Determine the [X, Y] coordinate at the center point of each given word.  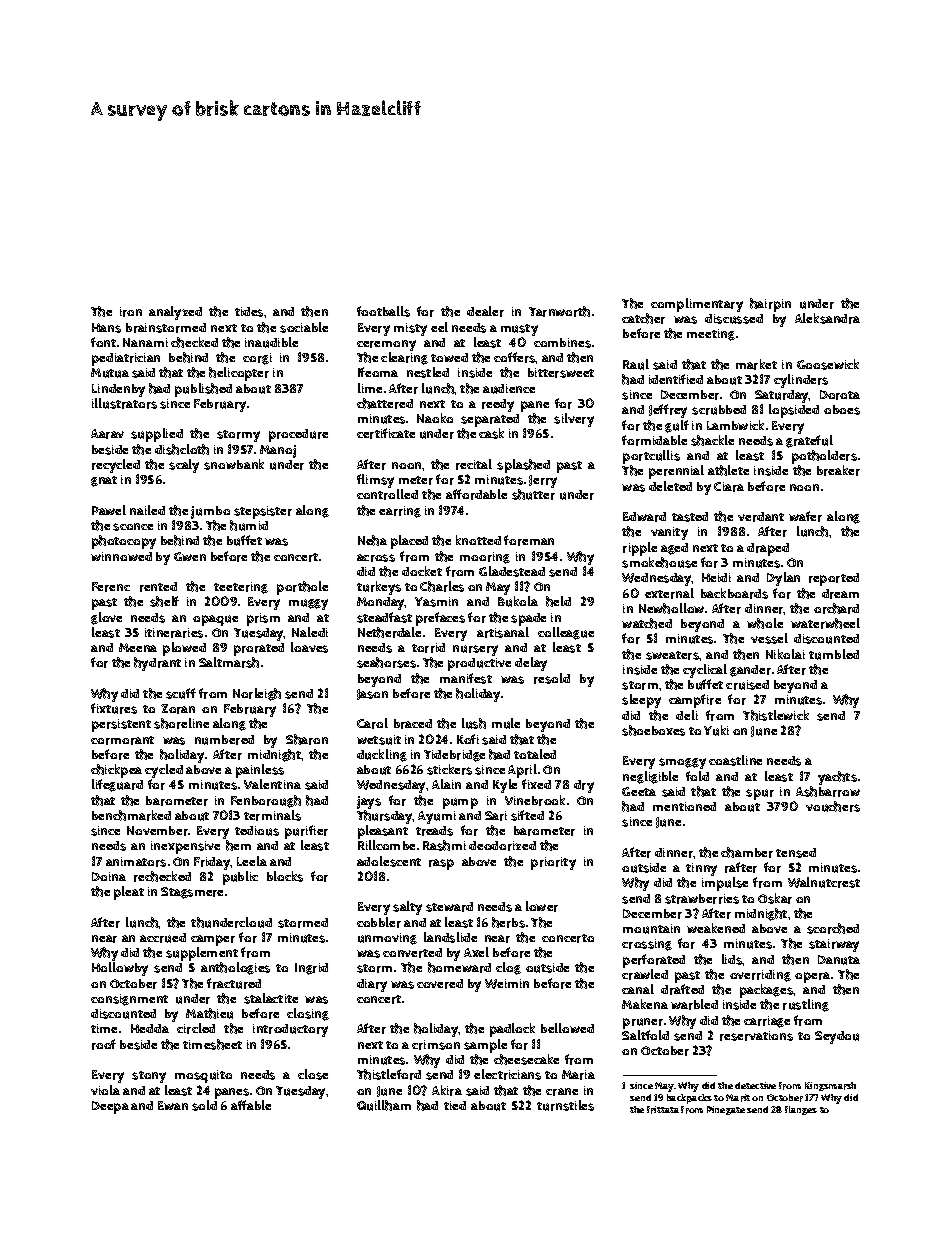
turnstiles [565, 1105]
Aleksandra [827, 318]
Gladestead [512, 571]
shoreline [181, 723]
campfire [695, 701]
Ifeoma [378, 372]
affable [251, 1105]
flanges [801, 1110]
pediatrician [126, 359]
